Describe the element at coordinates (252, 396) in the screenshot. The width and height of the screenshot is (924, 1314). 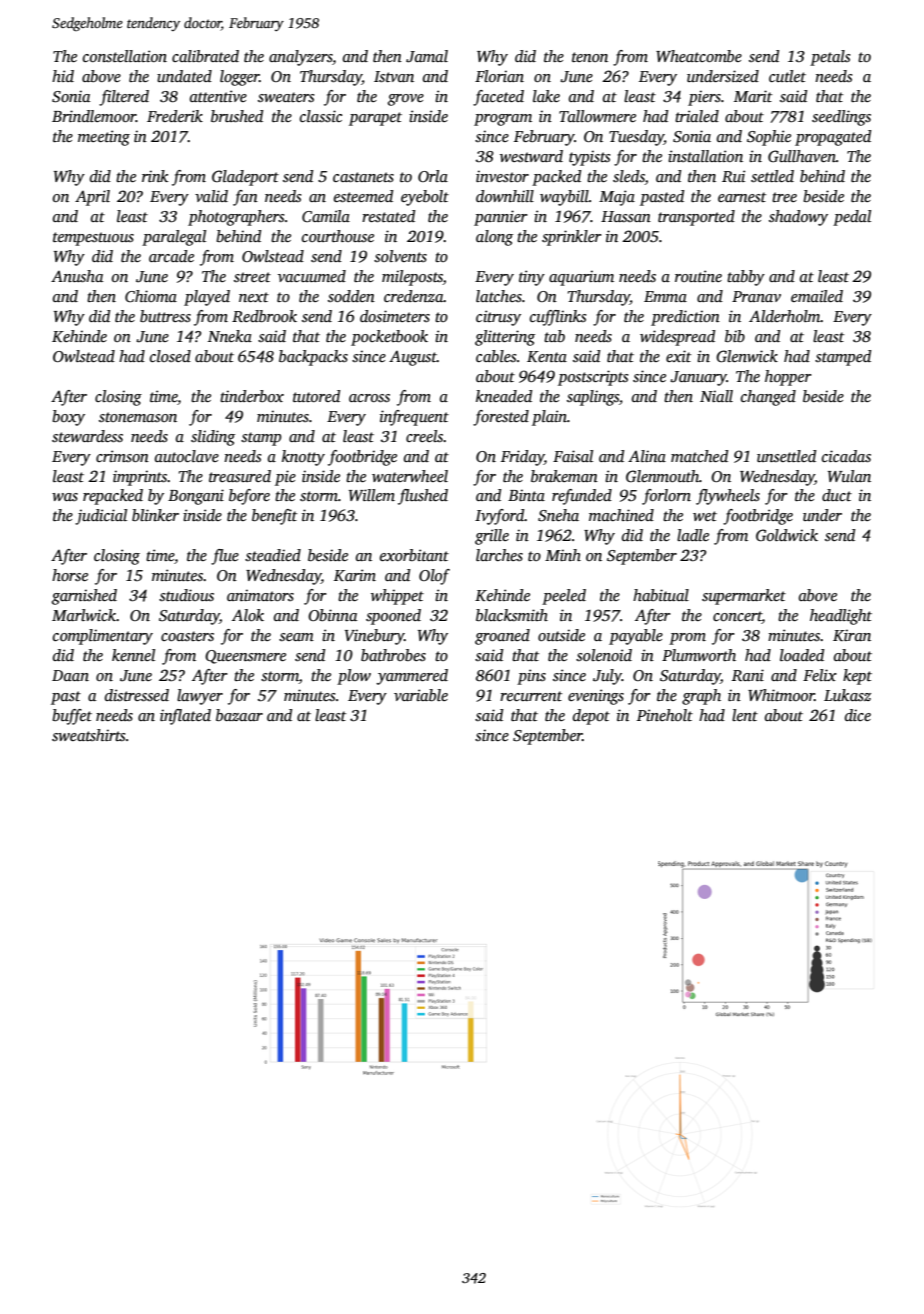
I see `tinderbox` at that location.
